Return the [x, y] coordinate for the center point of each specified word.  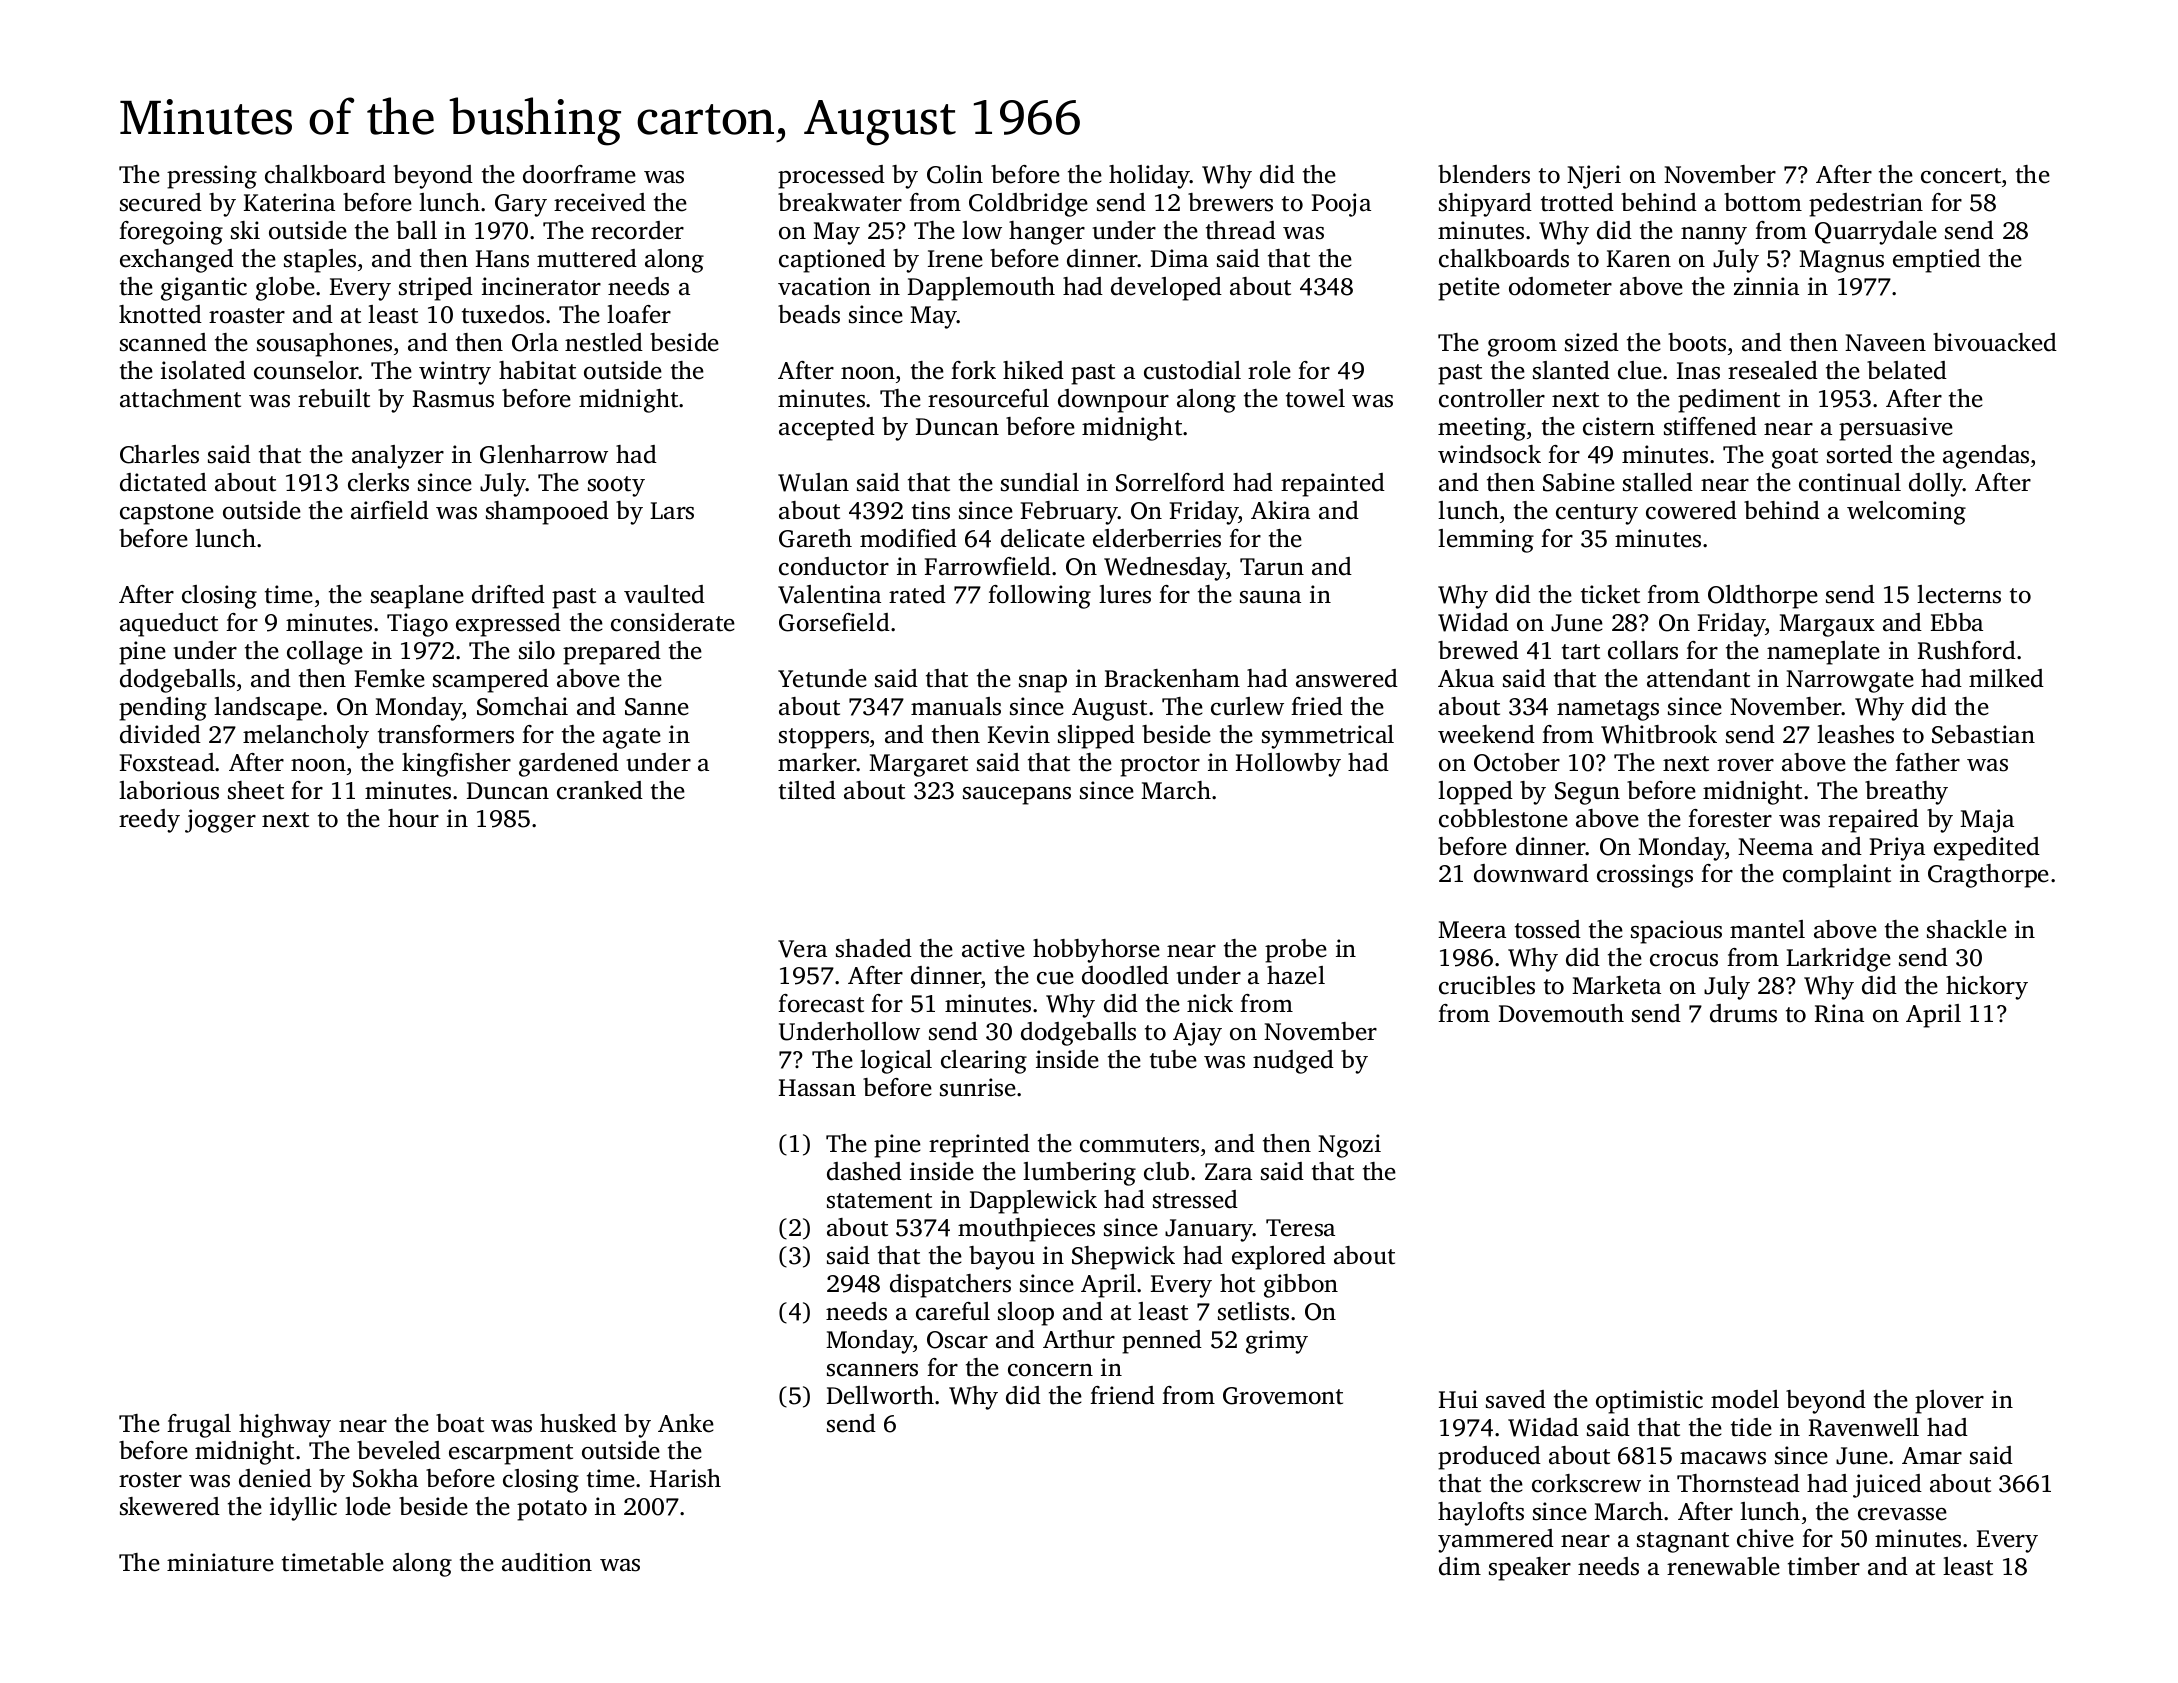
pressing [212, 177]
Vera [802, 949]
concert [1961, 176]
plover [1949, 1402]
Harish [685, 1478]
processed [831, 177]
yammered [1496, 1541]
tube [1173, 1059]
